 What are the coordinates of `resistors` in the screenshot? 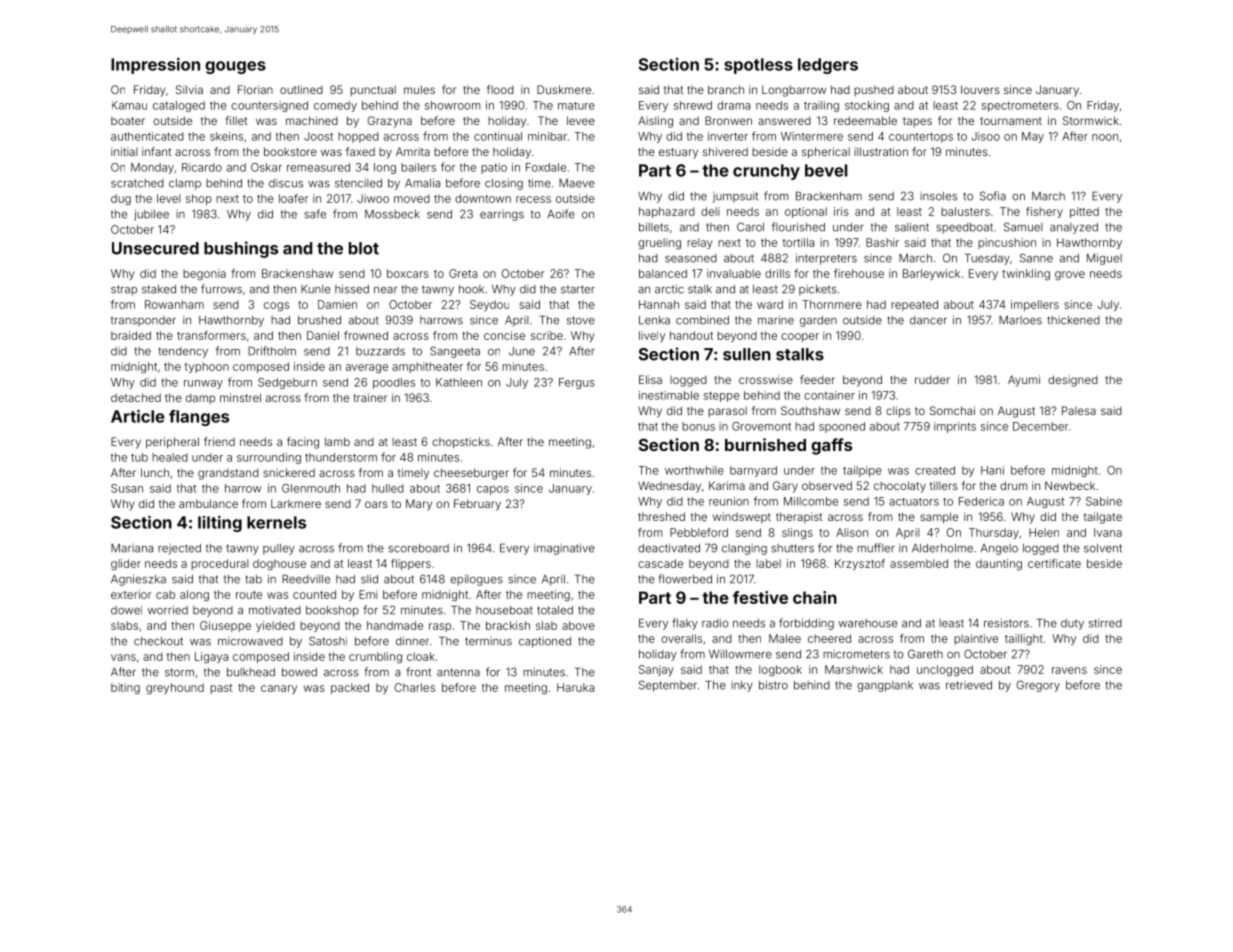 It's located at (1006, 623).
